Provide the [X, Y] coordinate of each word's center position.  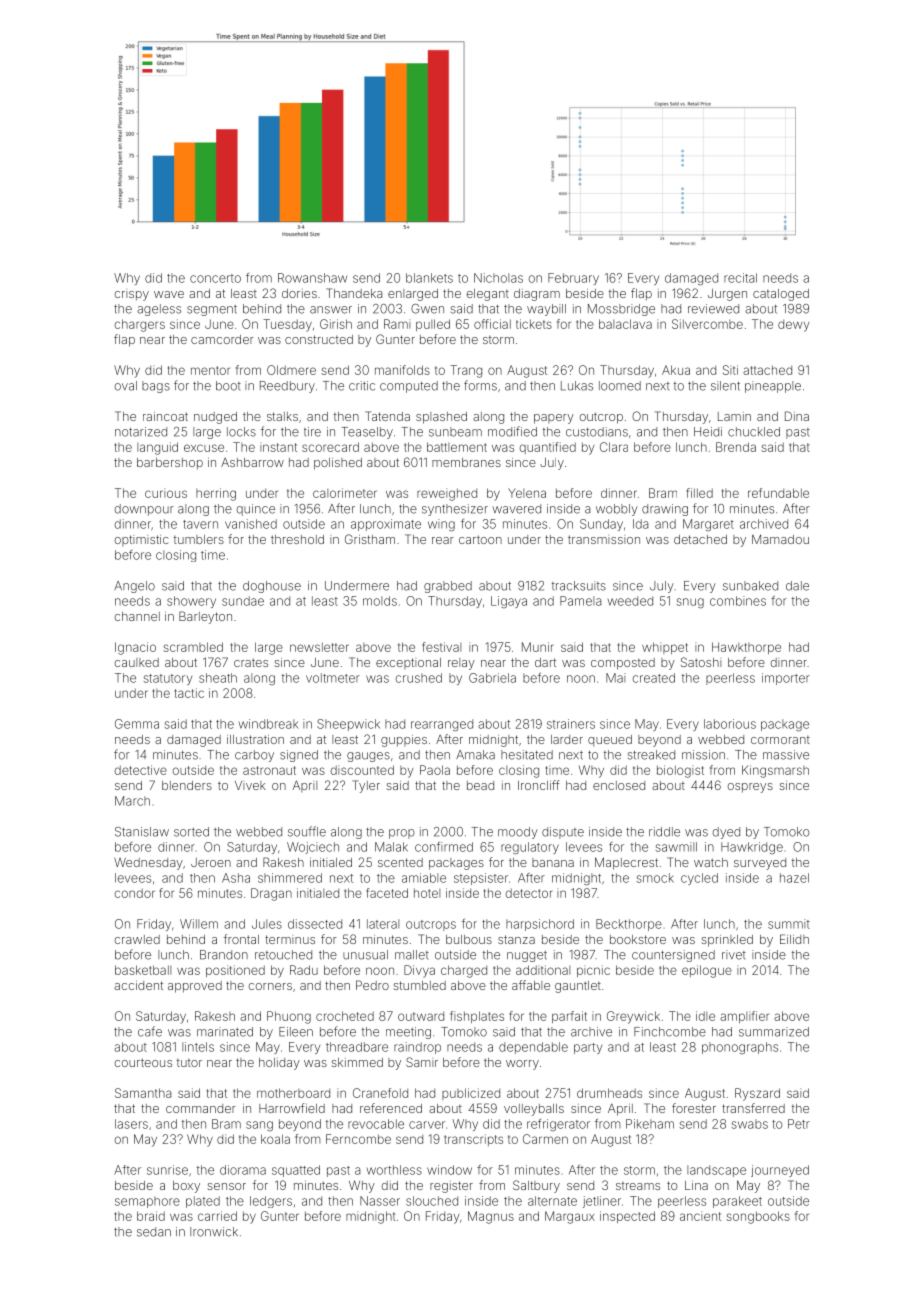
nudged [215, 418]
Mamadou [780, 539]
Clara [614, 447]
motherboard [293, 1093]
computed [409, 387]
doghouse [272, 587]
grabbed [448, 587]
